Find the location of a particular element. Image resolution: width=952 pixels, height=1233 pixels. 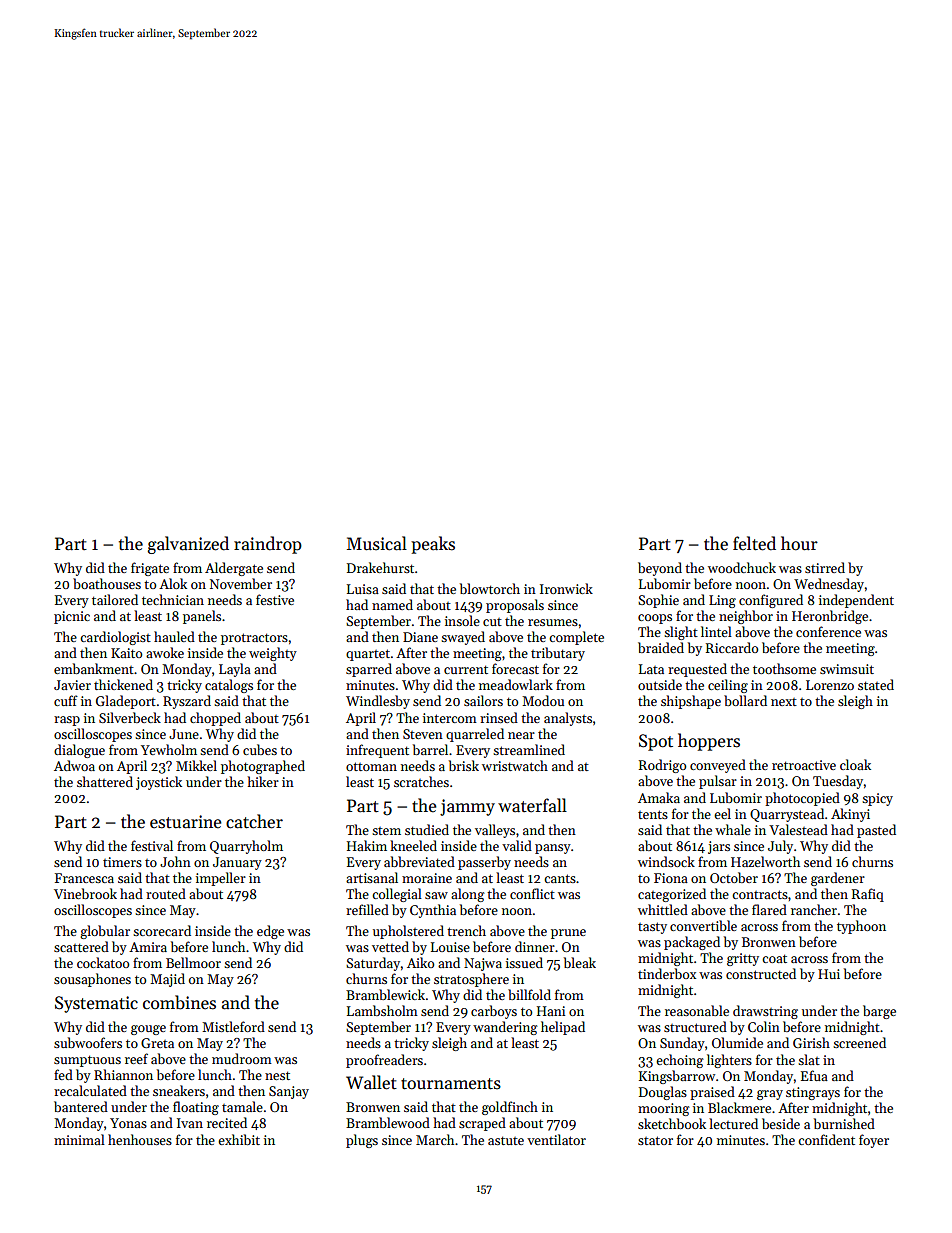

January is located at coordinates (237, 863).
